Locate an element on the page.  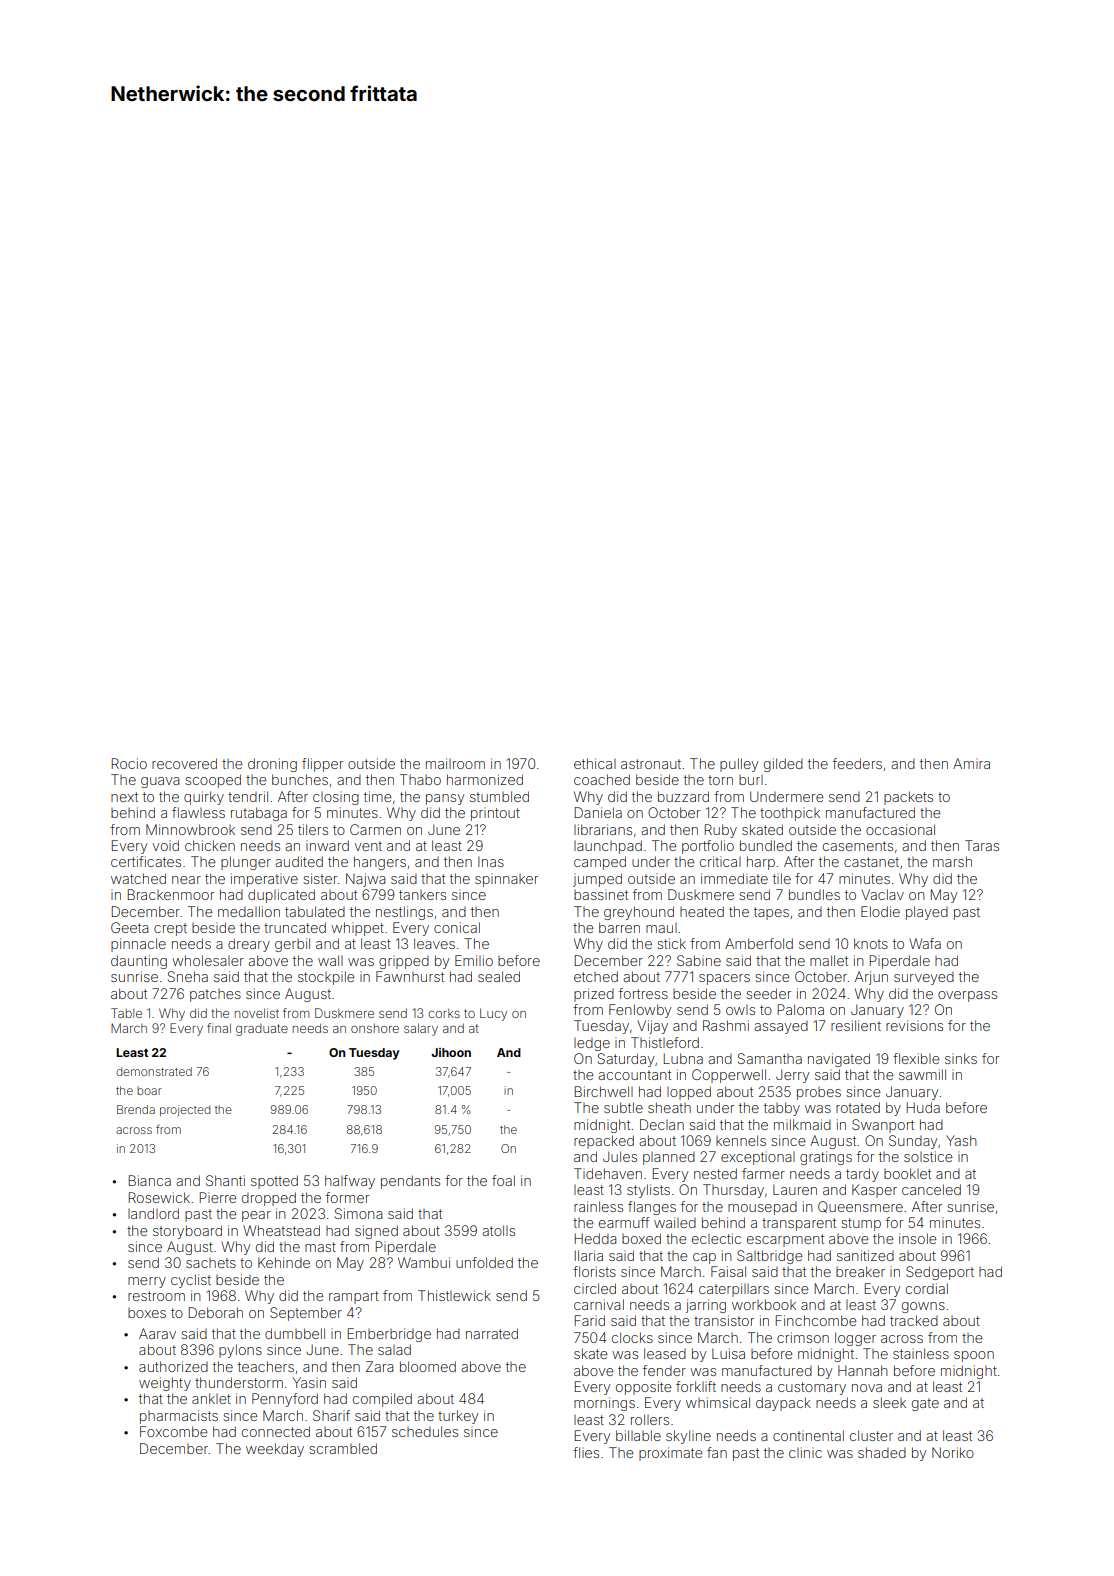
authorized is located at coordinates (173, 1366).
